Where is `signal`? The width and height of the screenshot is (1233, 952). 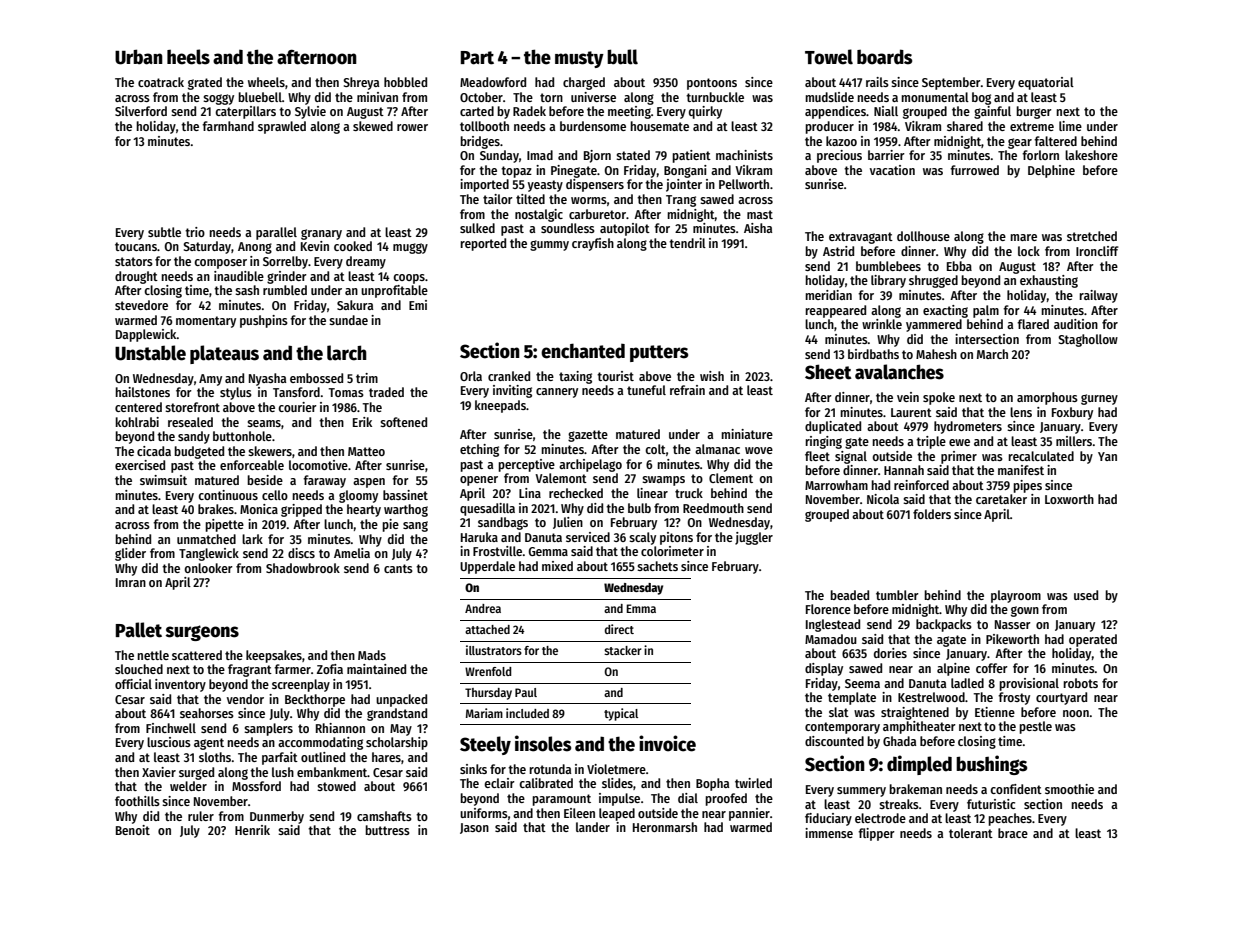
signal is located at coordinates (851, 457).
